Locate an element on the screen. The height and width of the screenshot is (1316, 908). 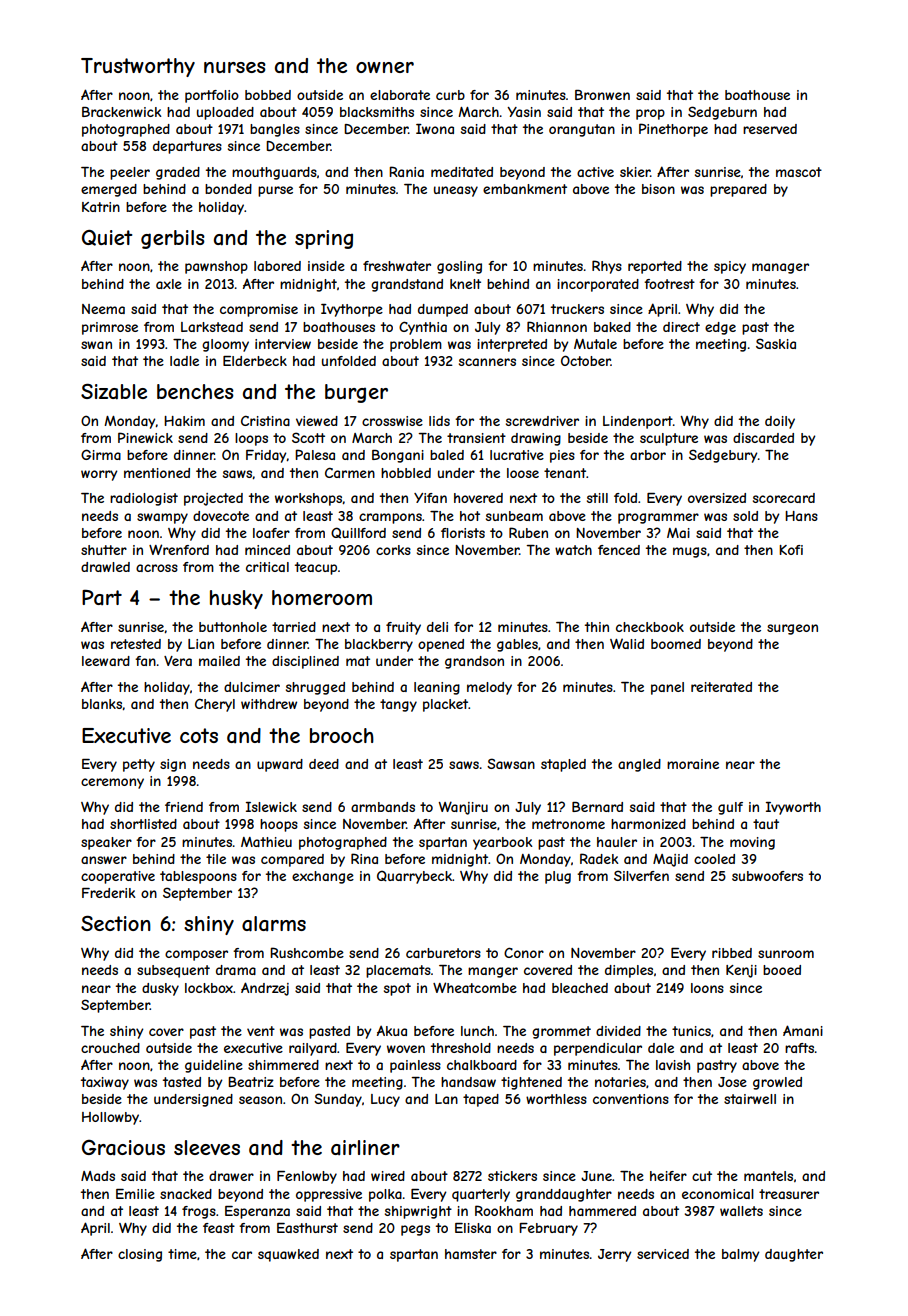
closing is located at coordinates (140, 1255).
